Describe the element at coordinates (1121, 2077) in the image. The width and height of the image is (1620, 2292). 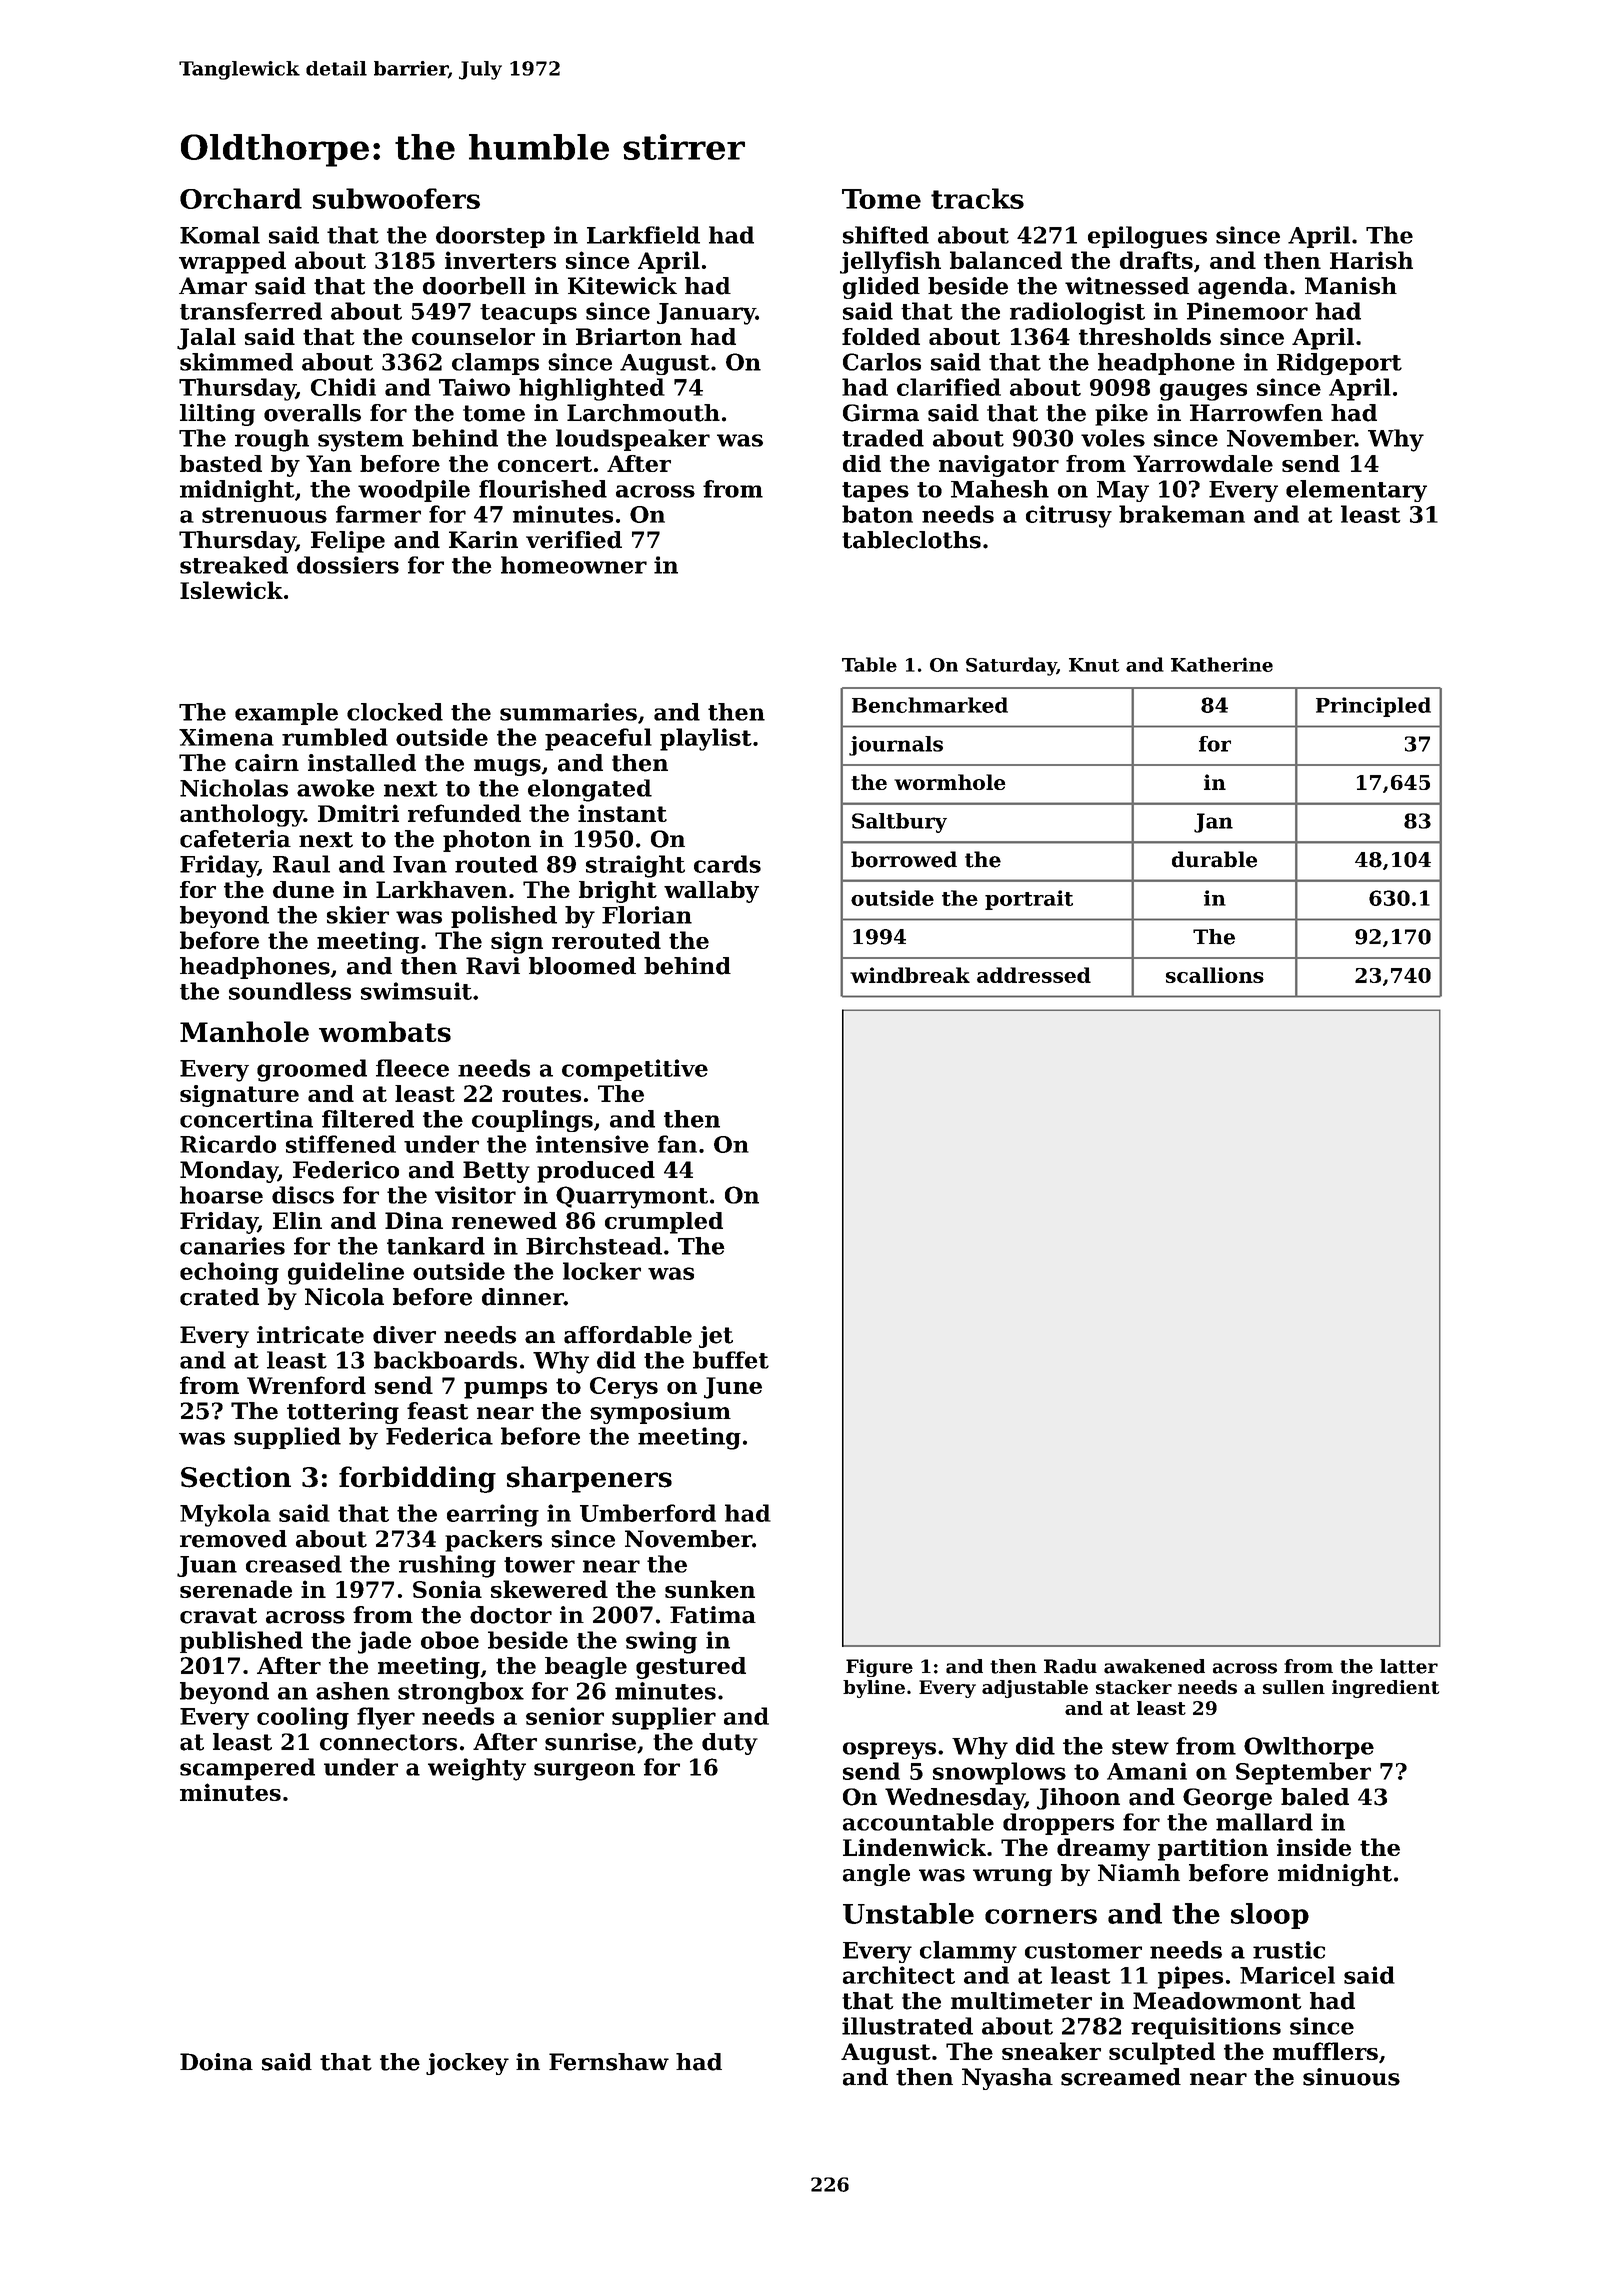
I see `screamed` at that location.
